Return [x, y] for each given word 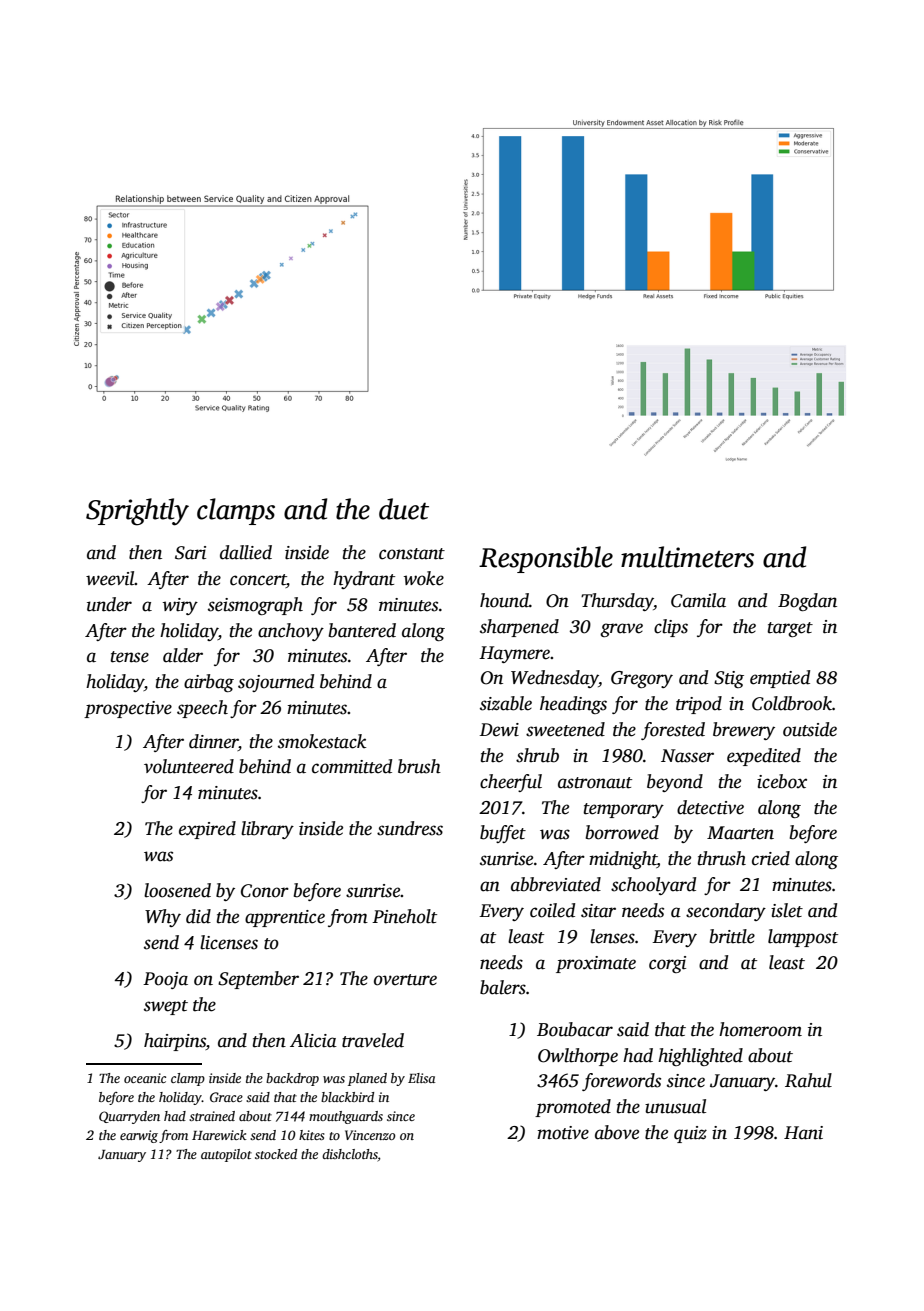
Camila [698, 600]
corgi [667, 964]
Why [163, 918]
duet [404, 509]
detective [710, 807]
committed [352, 766]
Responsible [546, 559]
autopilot [226, 1155]
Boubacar [575, 1029]
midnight [623, 860]
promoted [573, 1108]
